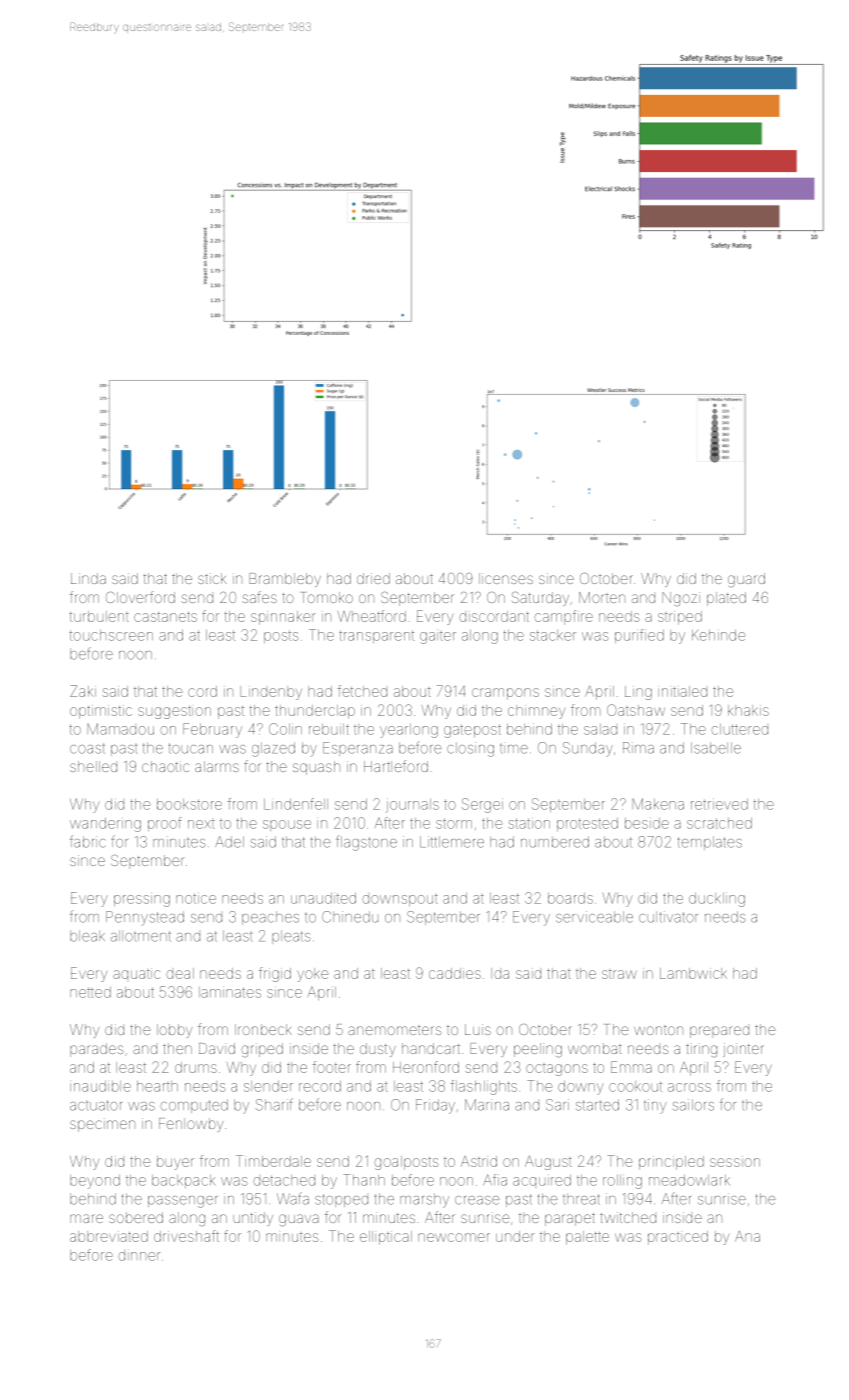 Image resolution: width=849 pixels, height=1400 pixels. Describe the element at coordinates (191, 1125) in the screenshot. I see `Fenlowby` at that location.
